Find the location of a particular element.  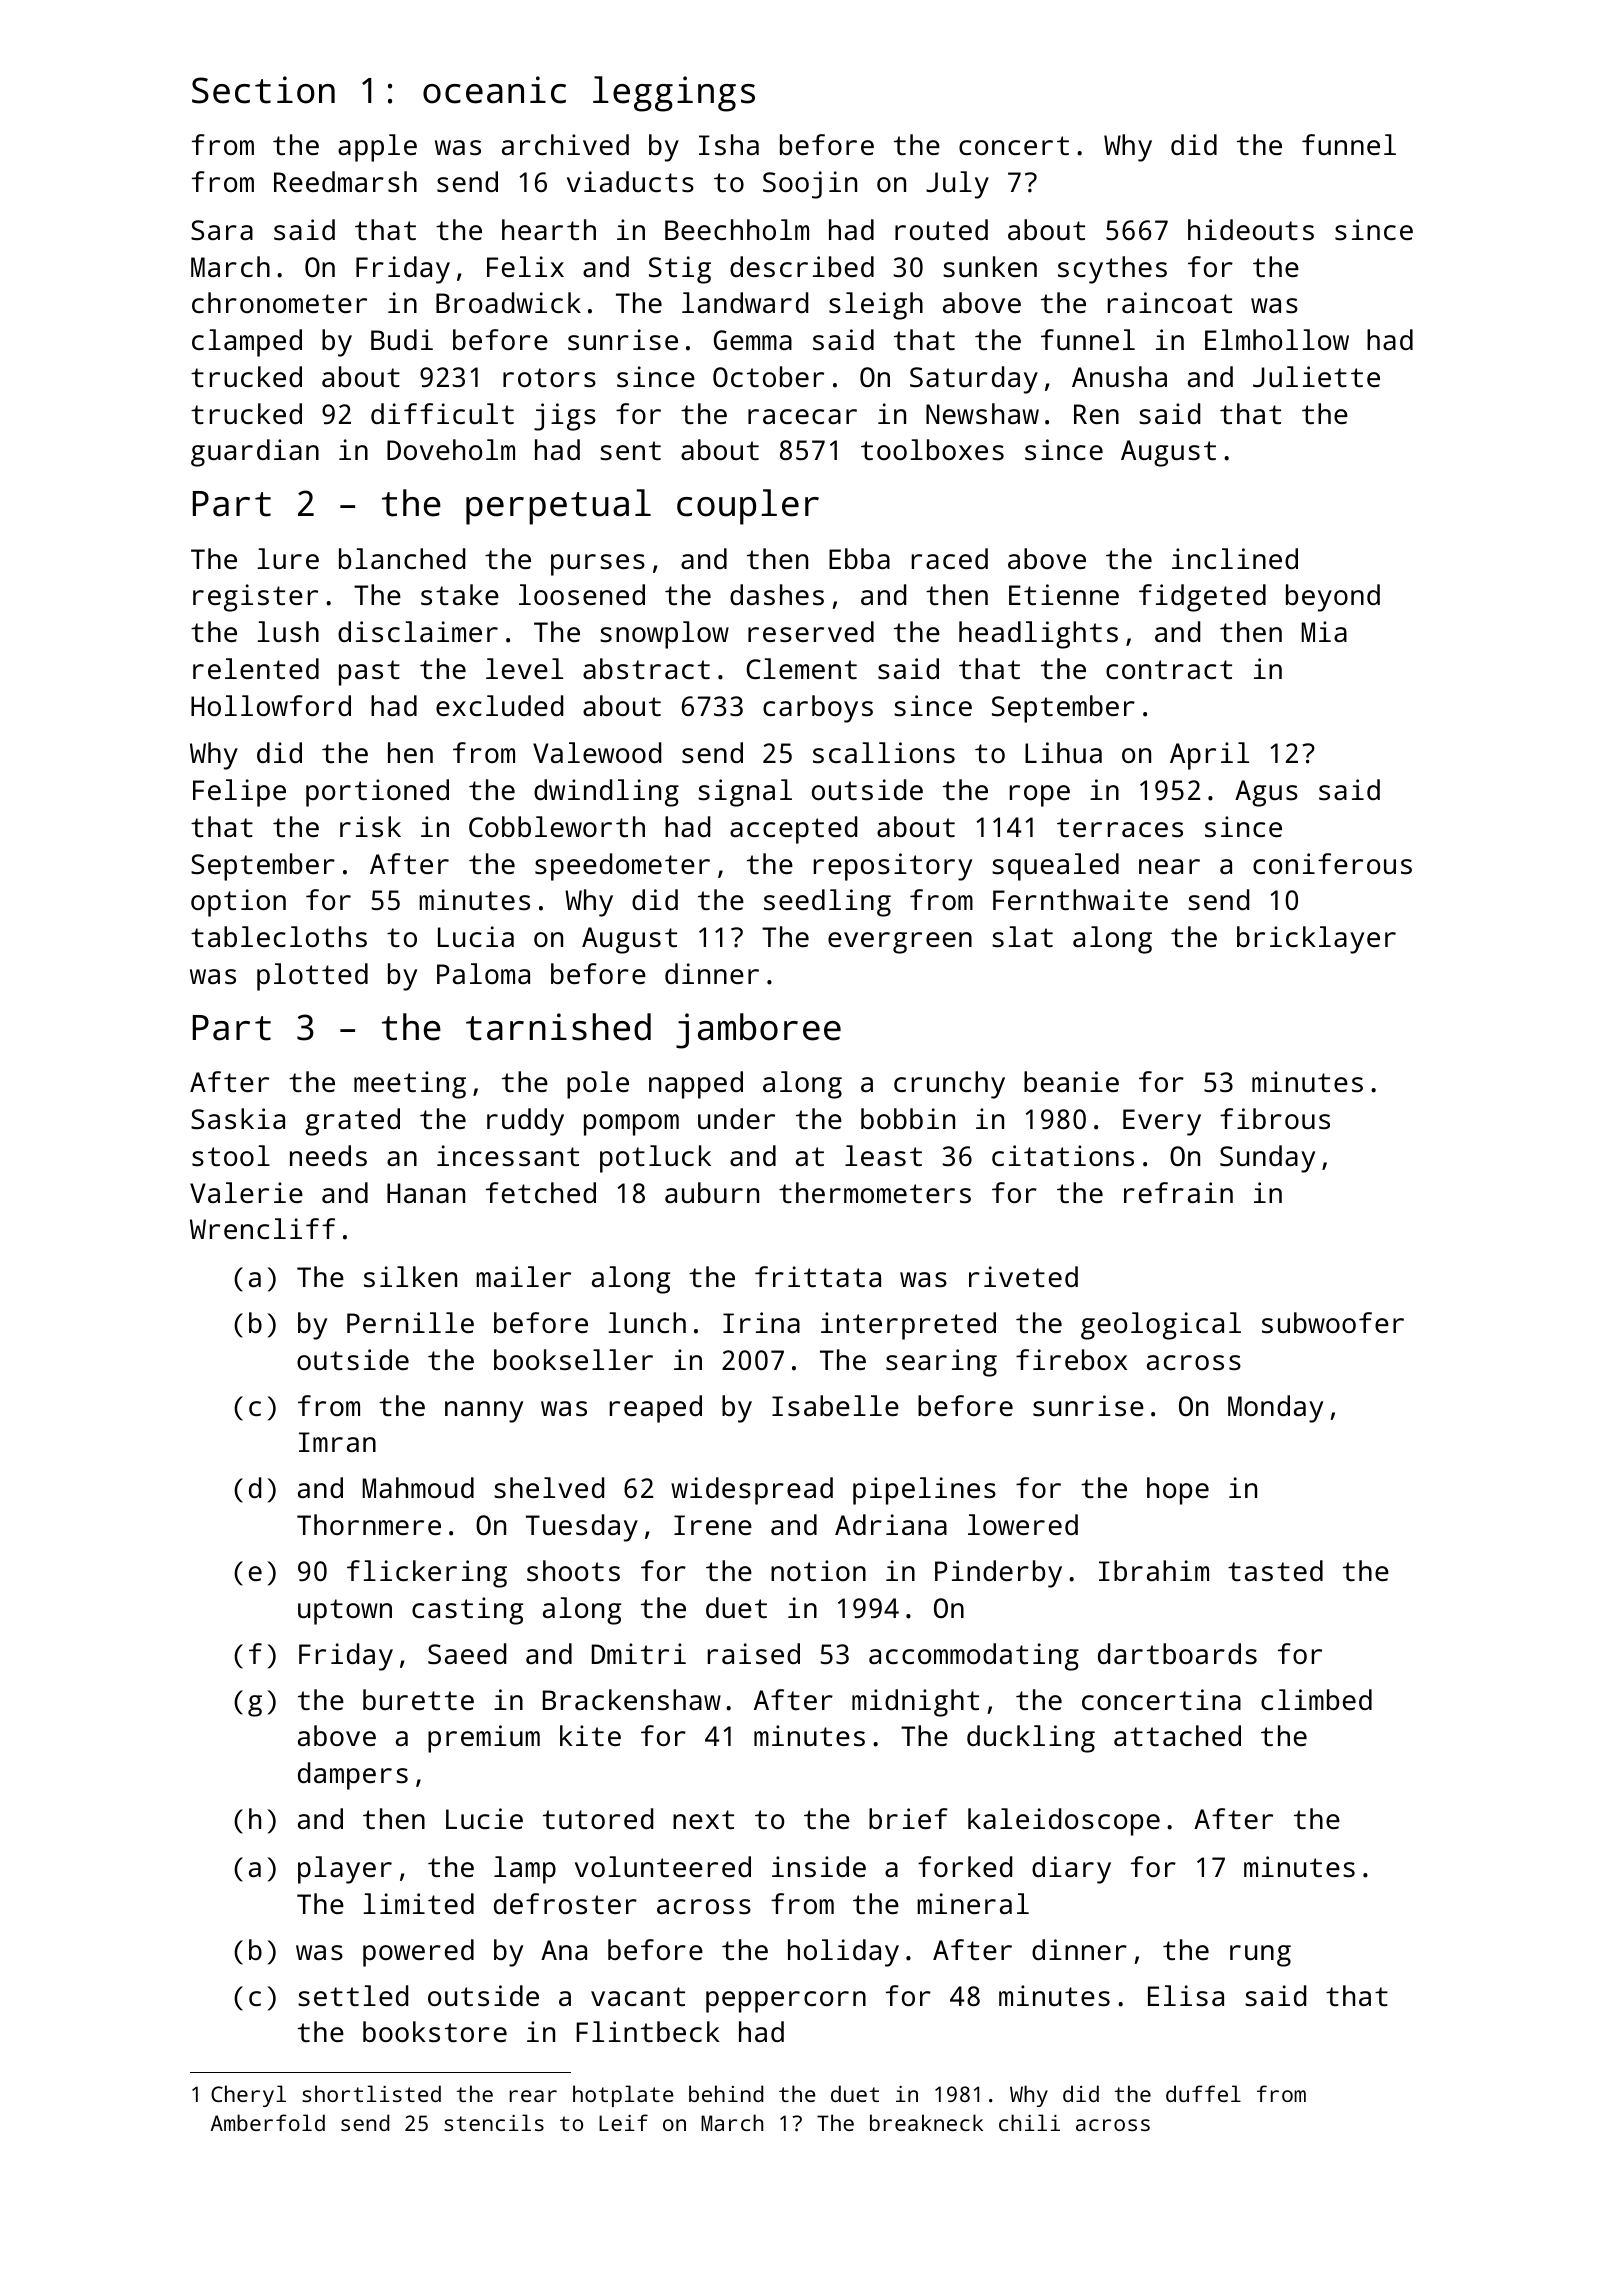

hideouts is located at coordinates (1251, 230).
